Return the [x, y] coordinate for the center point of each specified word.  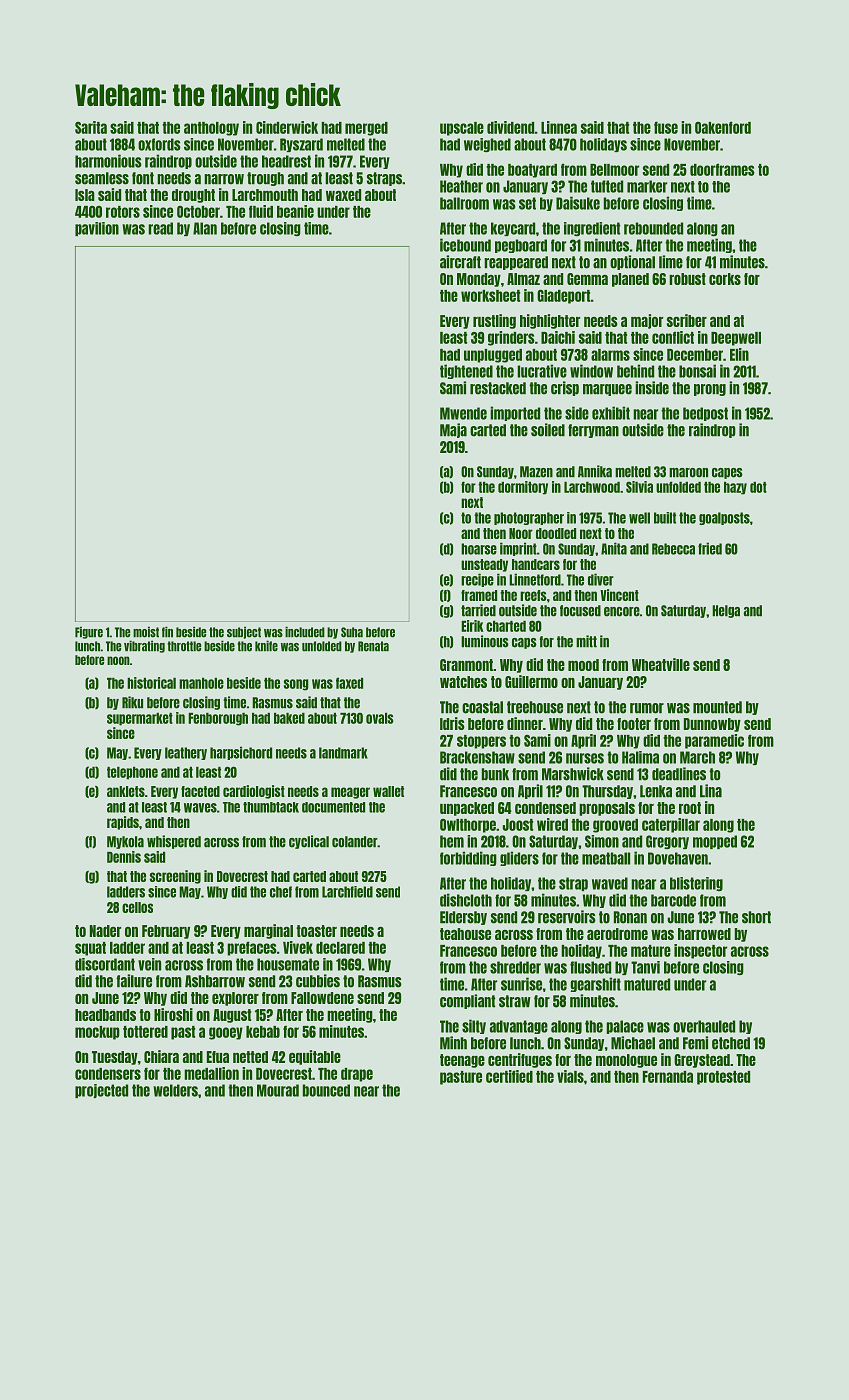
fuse [666, 127]
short [756, 917]
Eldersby [463, 918]
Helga [726, 611]
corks [725, 279]
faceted [200, 791]
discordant [105, 964]
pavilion [97, 229]
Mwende [463, 413]
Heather [461, 186]
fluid [261, 211]
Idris [452, 723]
